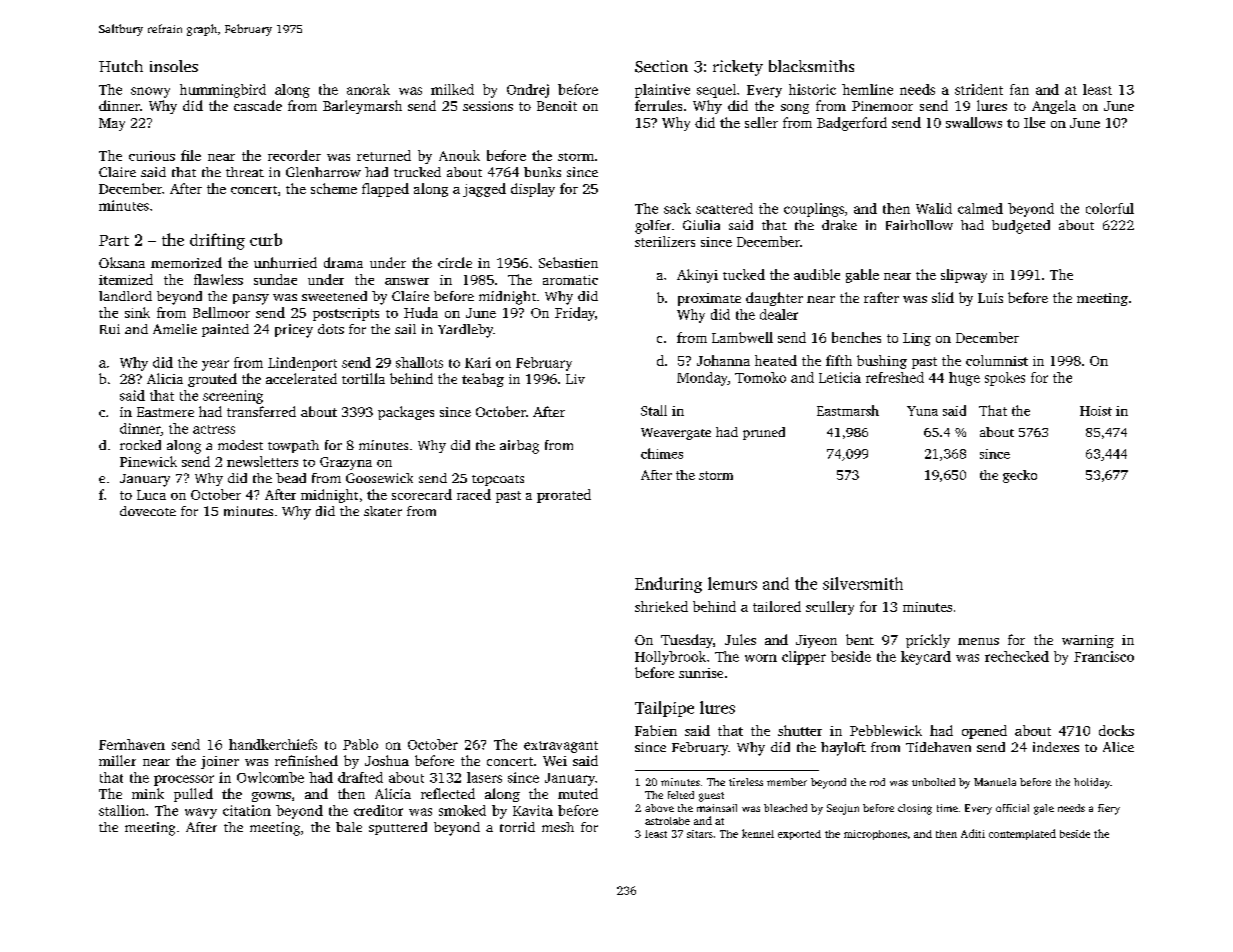  I want to click on pruned, so click(764, 433).
